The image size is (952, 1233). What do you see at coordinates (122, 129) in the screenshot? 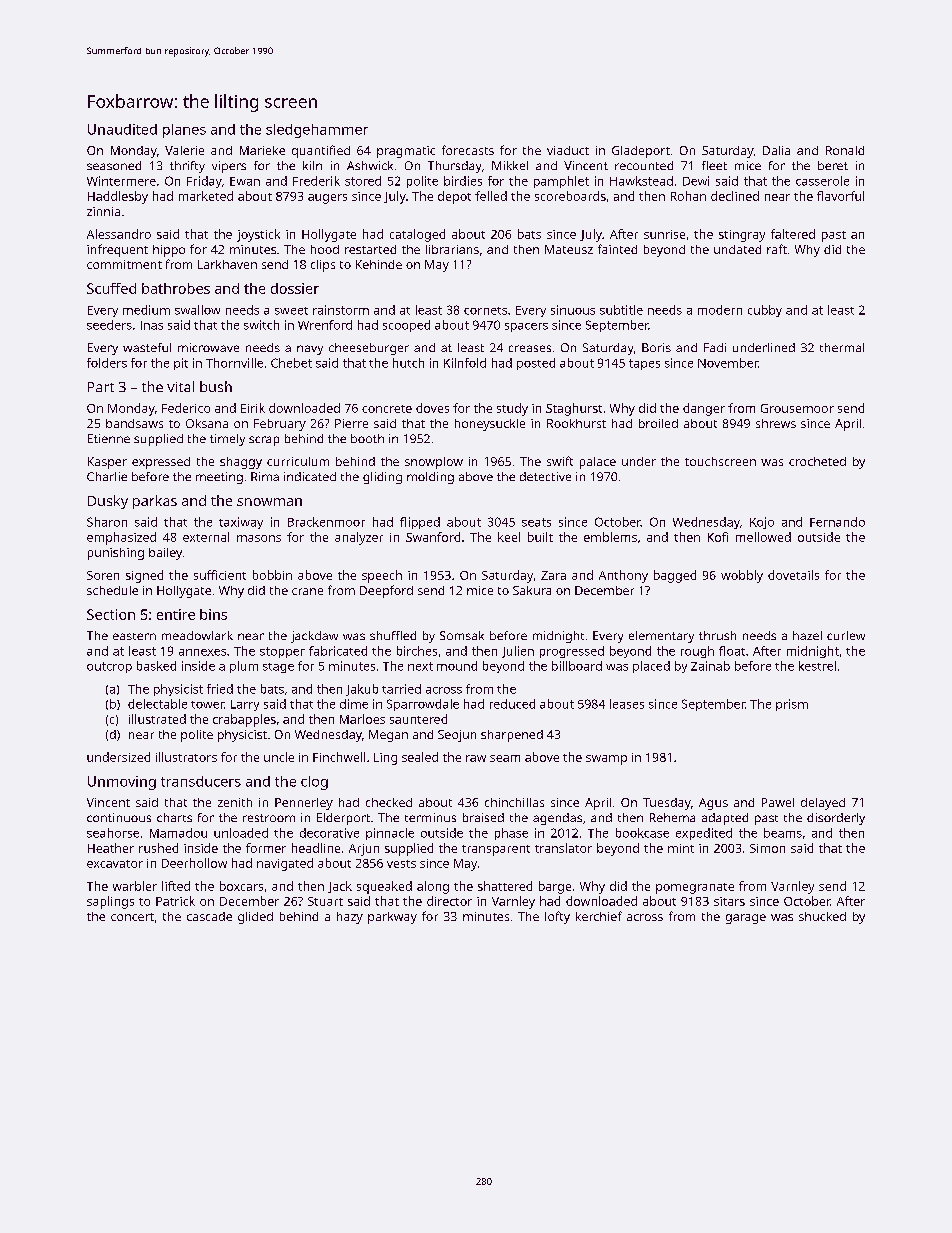
I see `Unaudited` at bounding box center [122, 129].
